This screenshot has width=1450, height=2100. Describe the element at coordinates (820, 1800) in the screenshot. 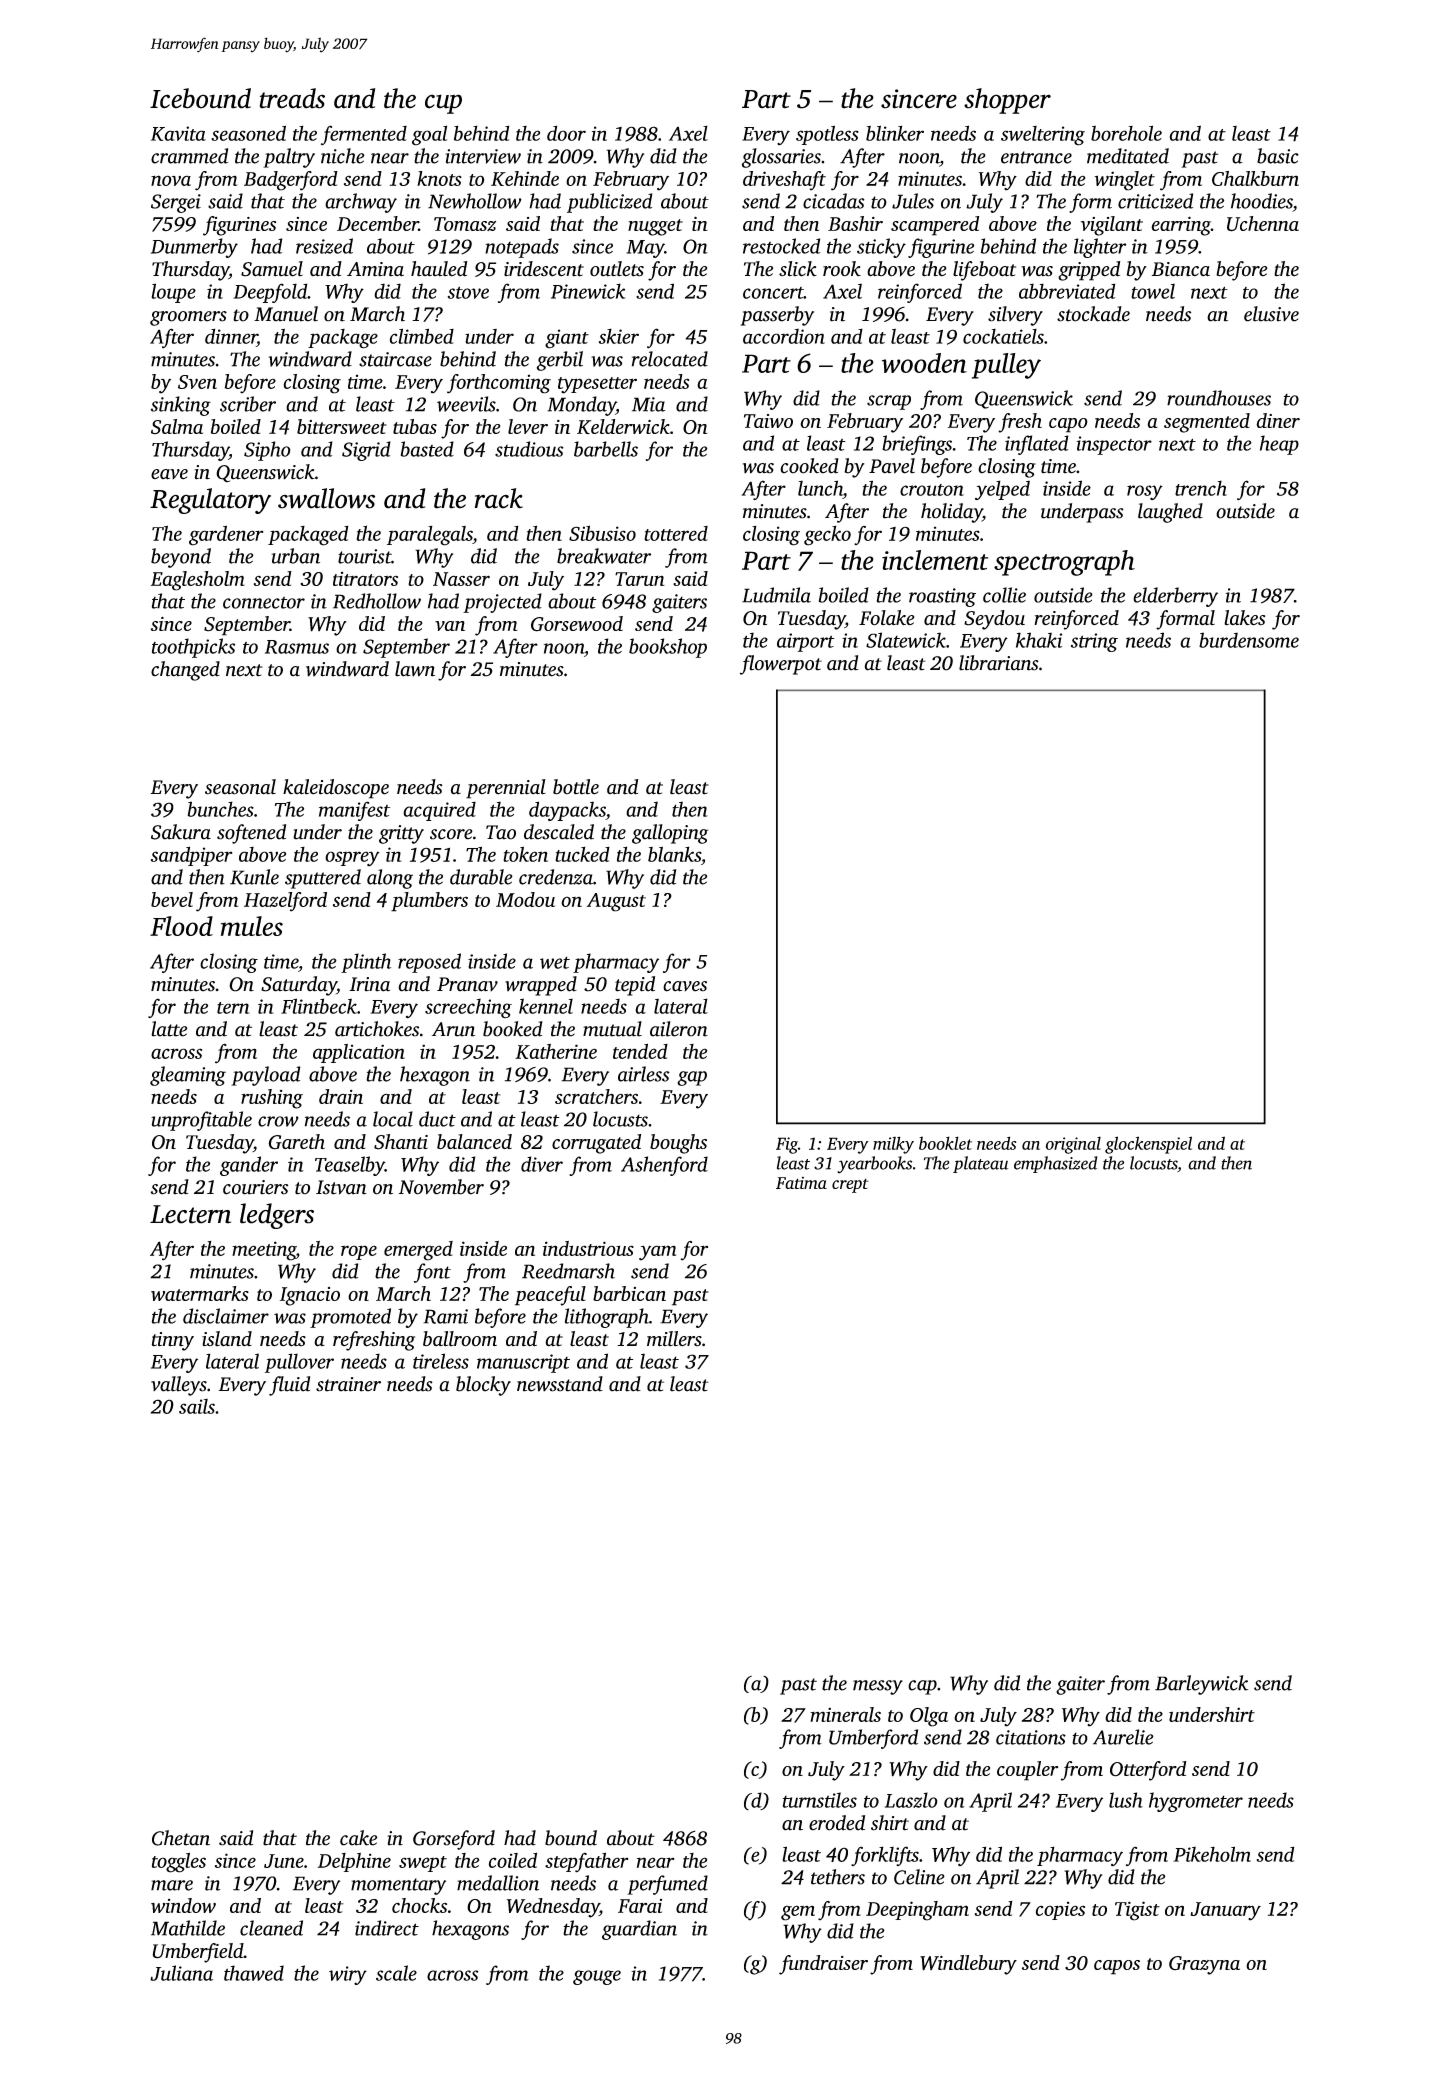

I see `turnstiles` at that location.
